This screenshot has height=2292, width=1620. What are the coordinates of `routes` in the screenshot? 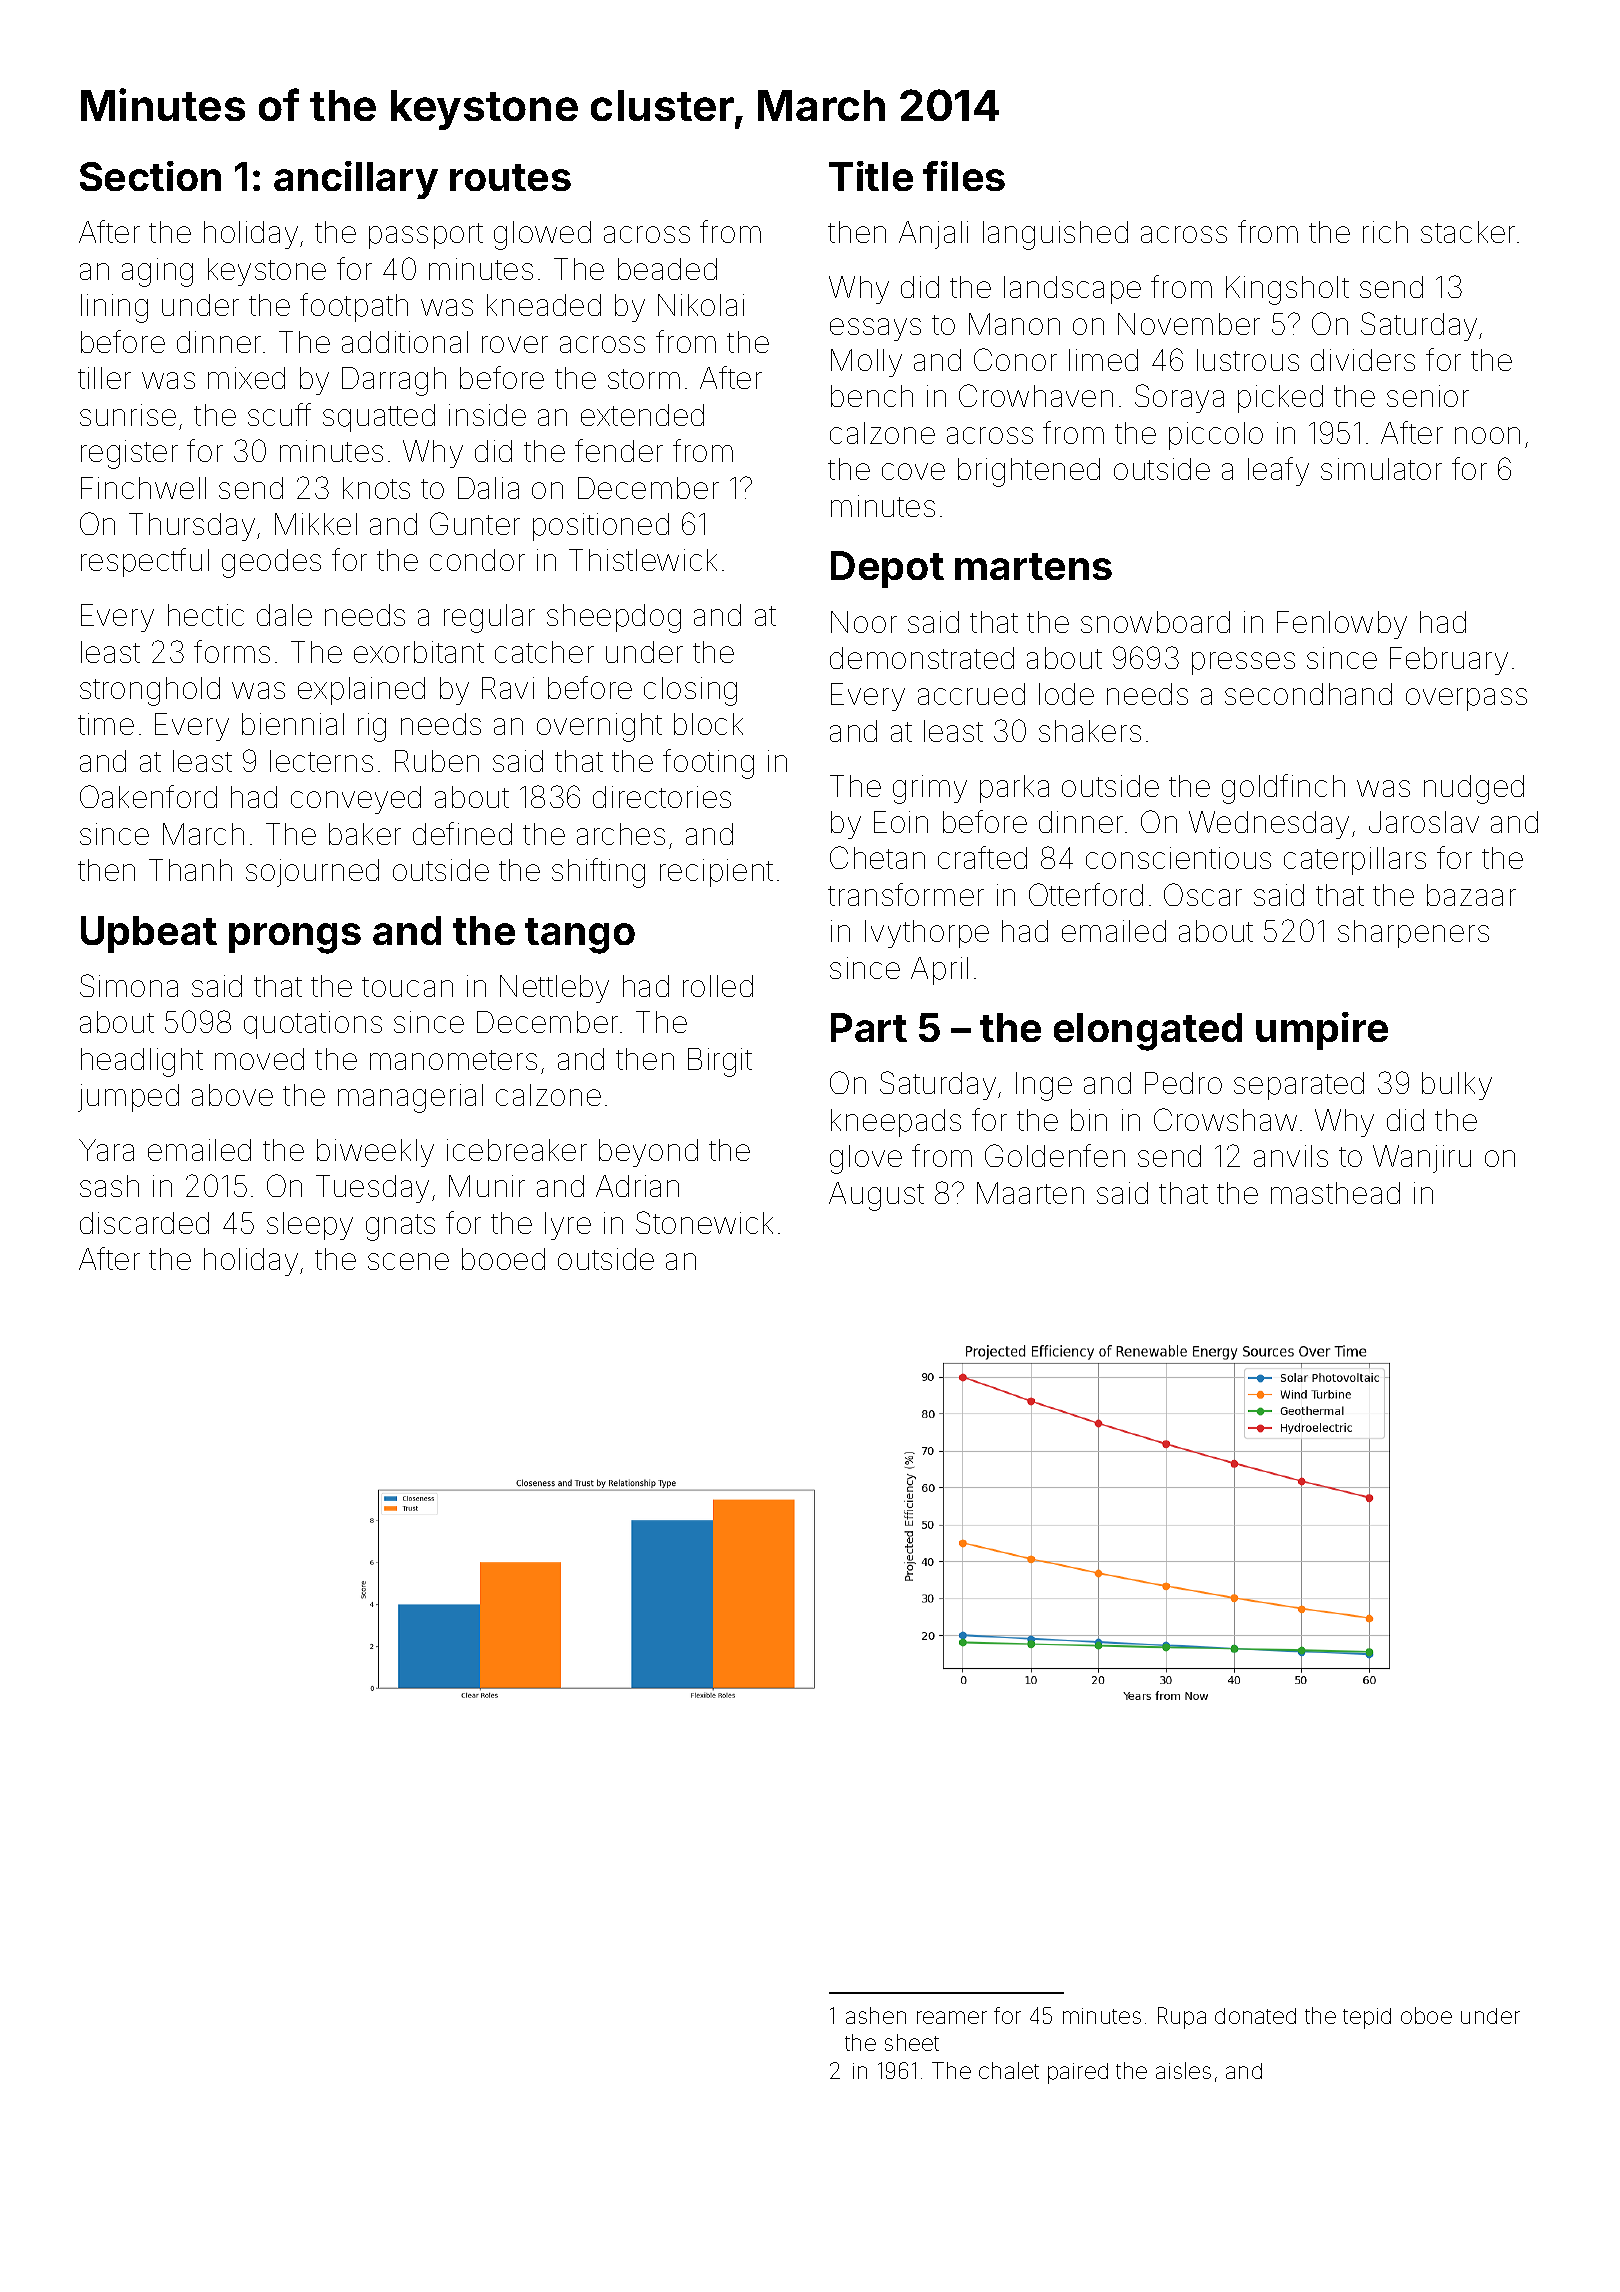 It's located at (510, 177).
